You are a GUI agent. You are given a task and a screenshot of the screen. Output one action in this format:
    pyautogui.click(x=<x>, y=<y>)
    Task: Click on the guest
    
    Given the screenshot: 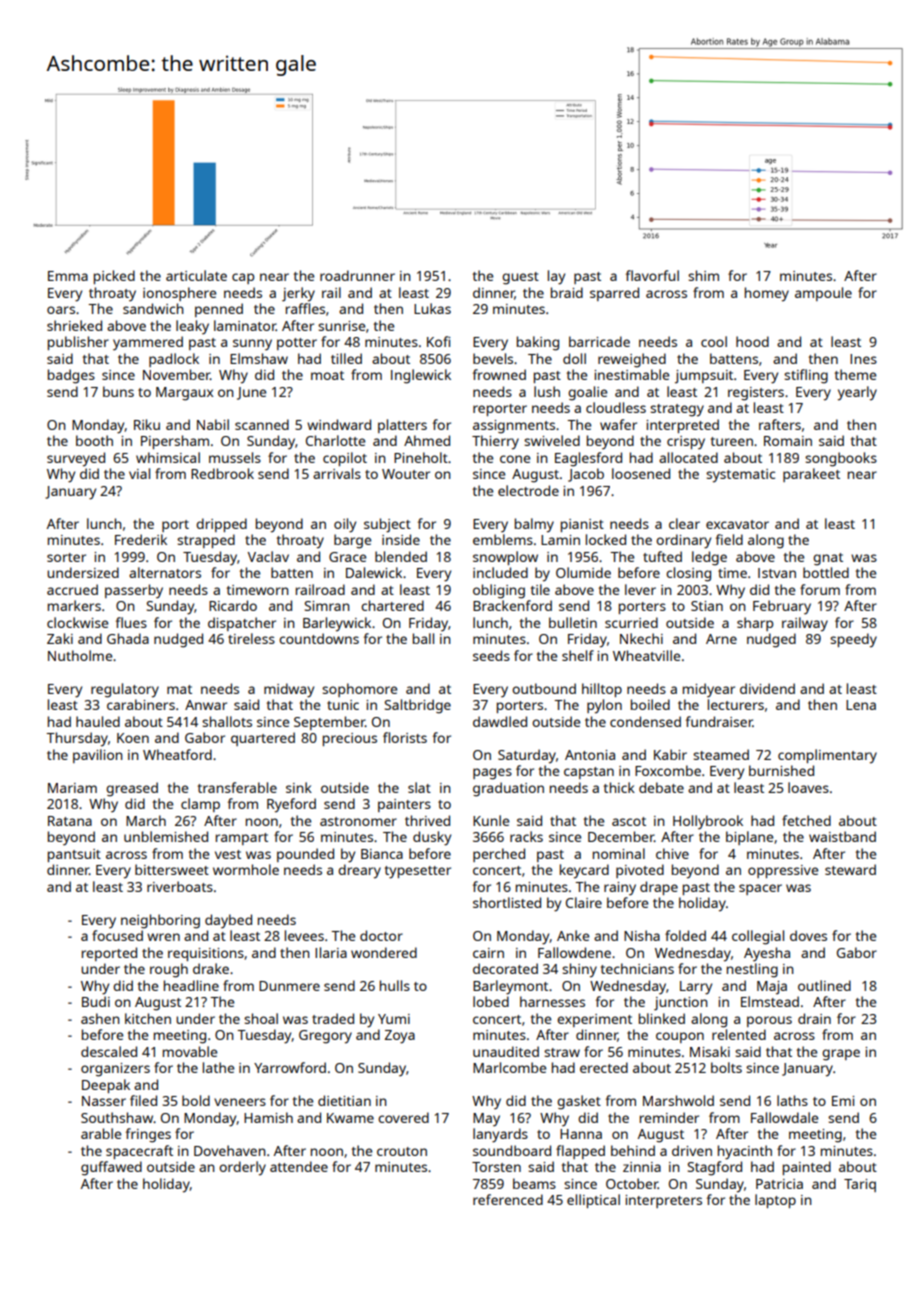 What is the action you would take?
    pyautogui.click(x=520, y=278)
